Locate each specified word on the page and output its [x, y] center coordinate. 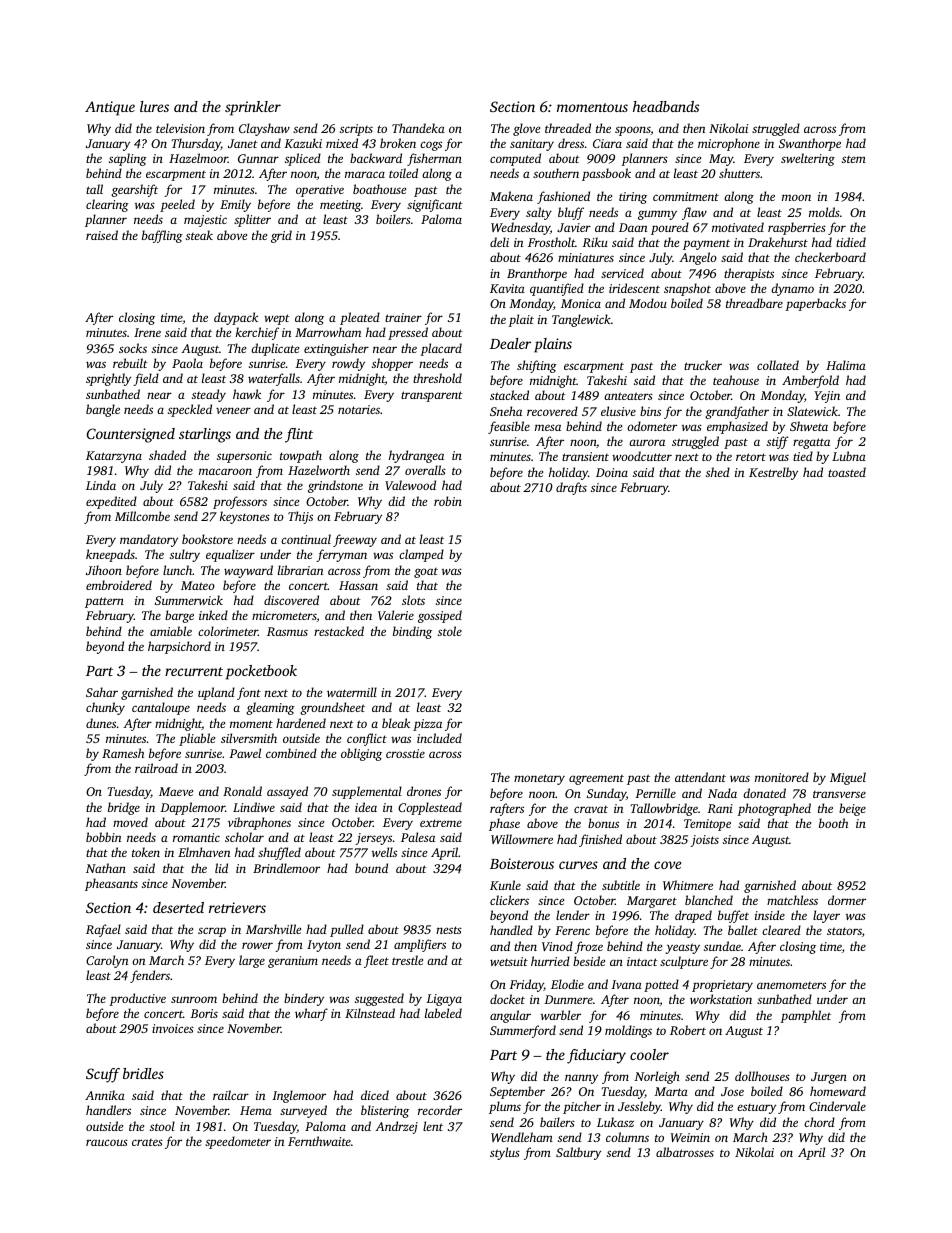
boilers [393, 219]
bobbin [103, 837]
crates [147, 1142]
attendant [700, 777]
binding [412, 632]
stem [854, 159]
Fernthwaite [319, 1141]
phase [504, 824]
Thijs [300, 517]
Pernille [655, 793]
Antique [110, 108]
